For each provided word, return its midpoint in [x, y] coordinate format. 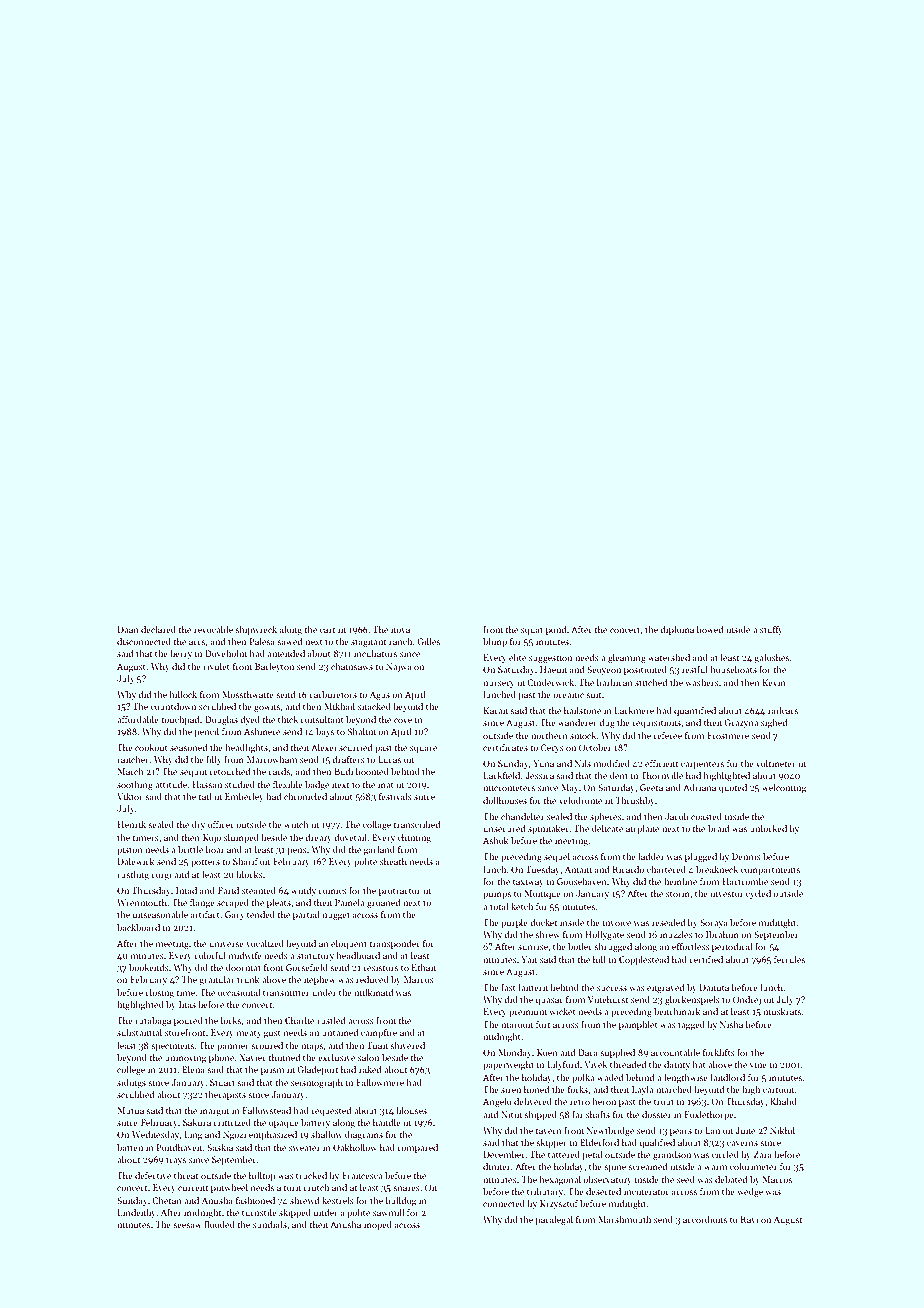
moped [378, 1225]
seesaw [187, 1225]
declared [158, 629]
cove [403, 720]
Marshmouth [624, 1219]
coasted [706, 816]
